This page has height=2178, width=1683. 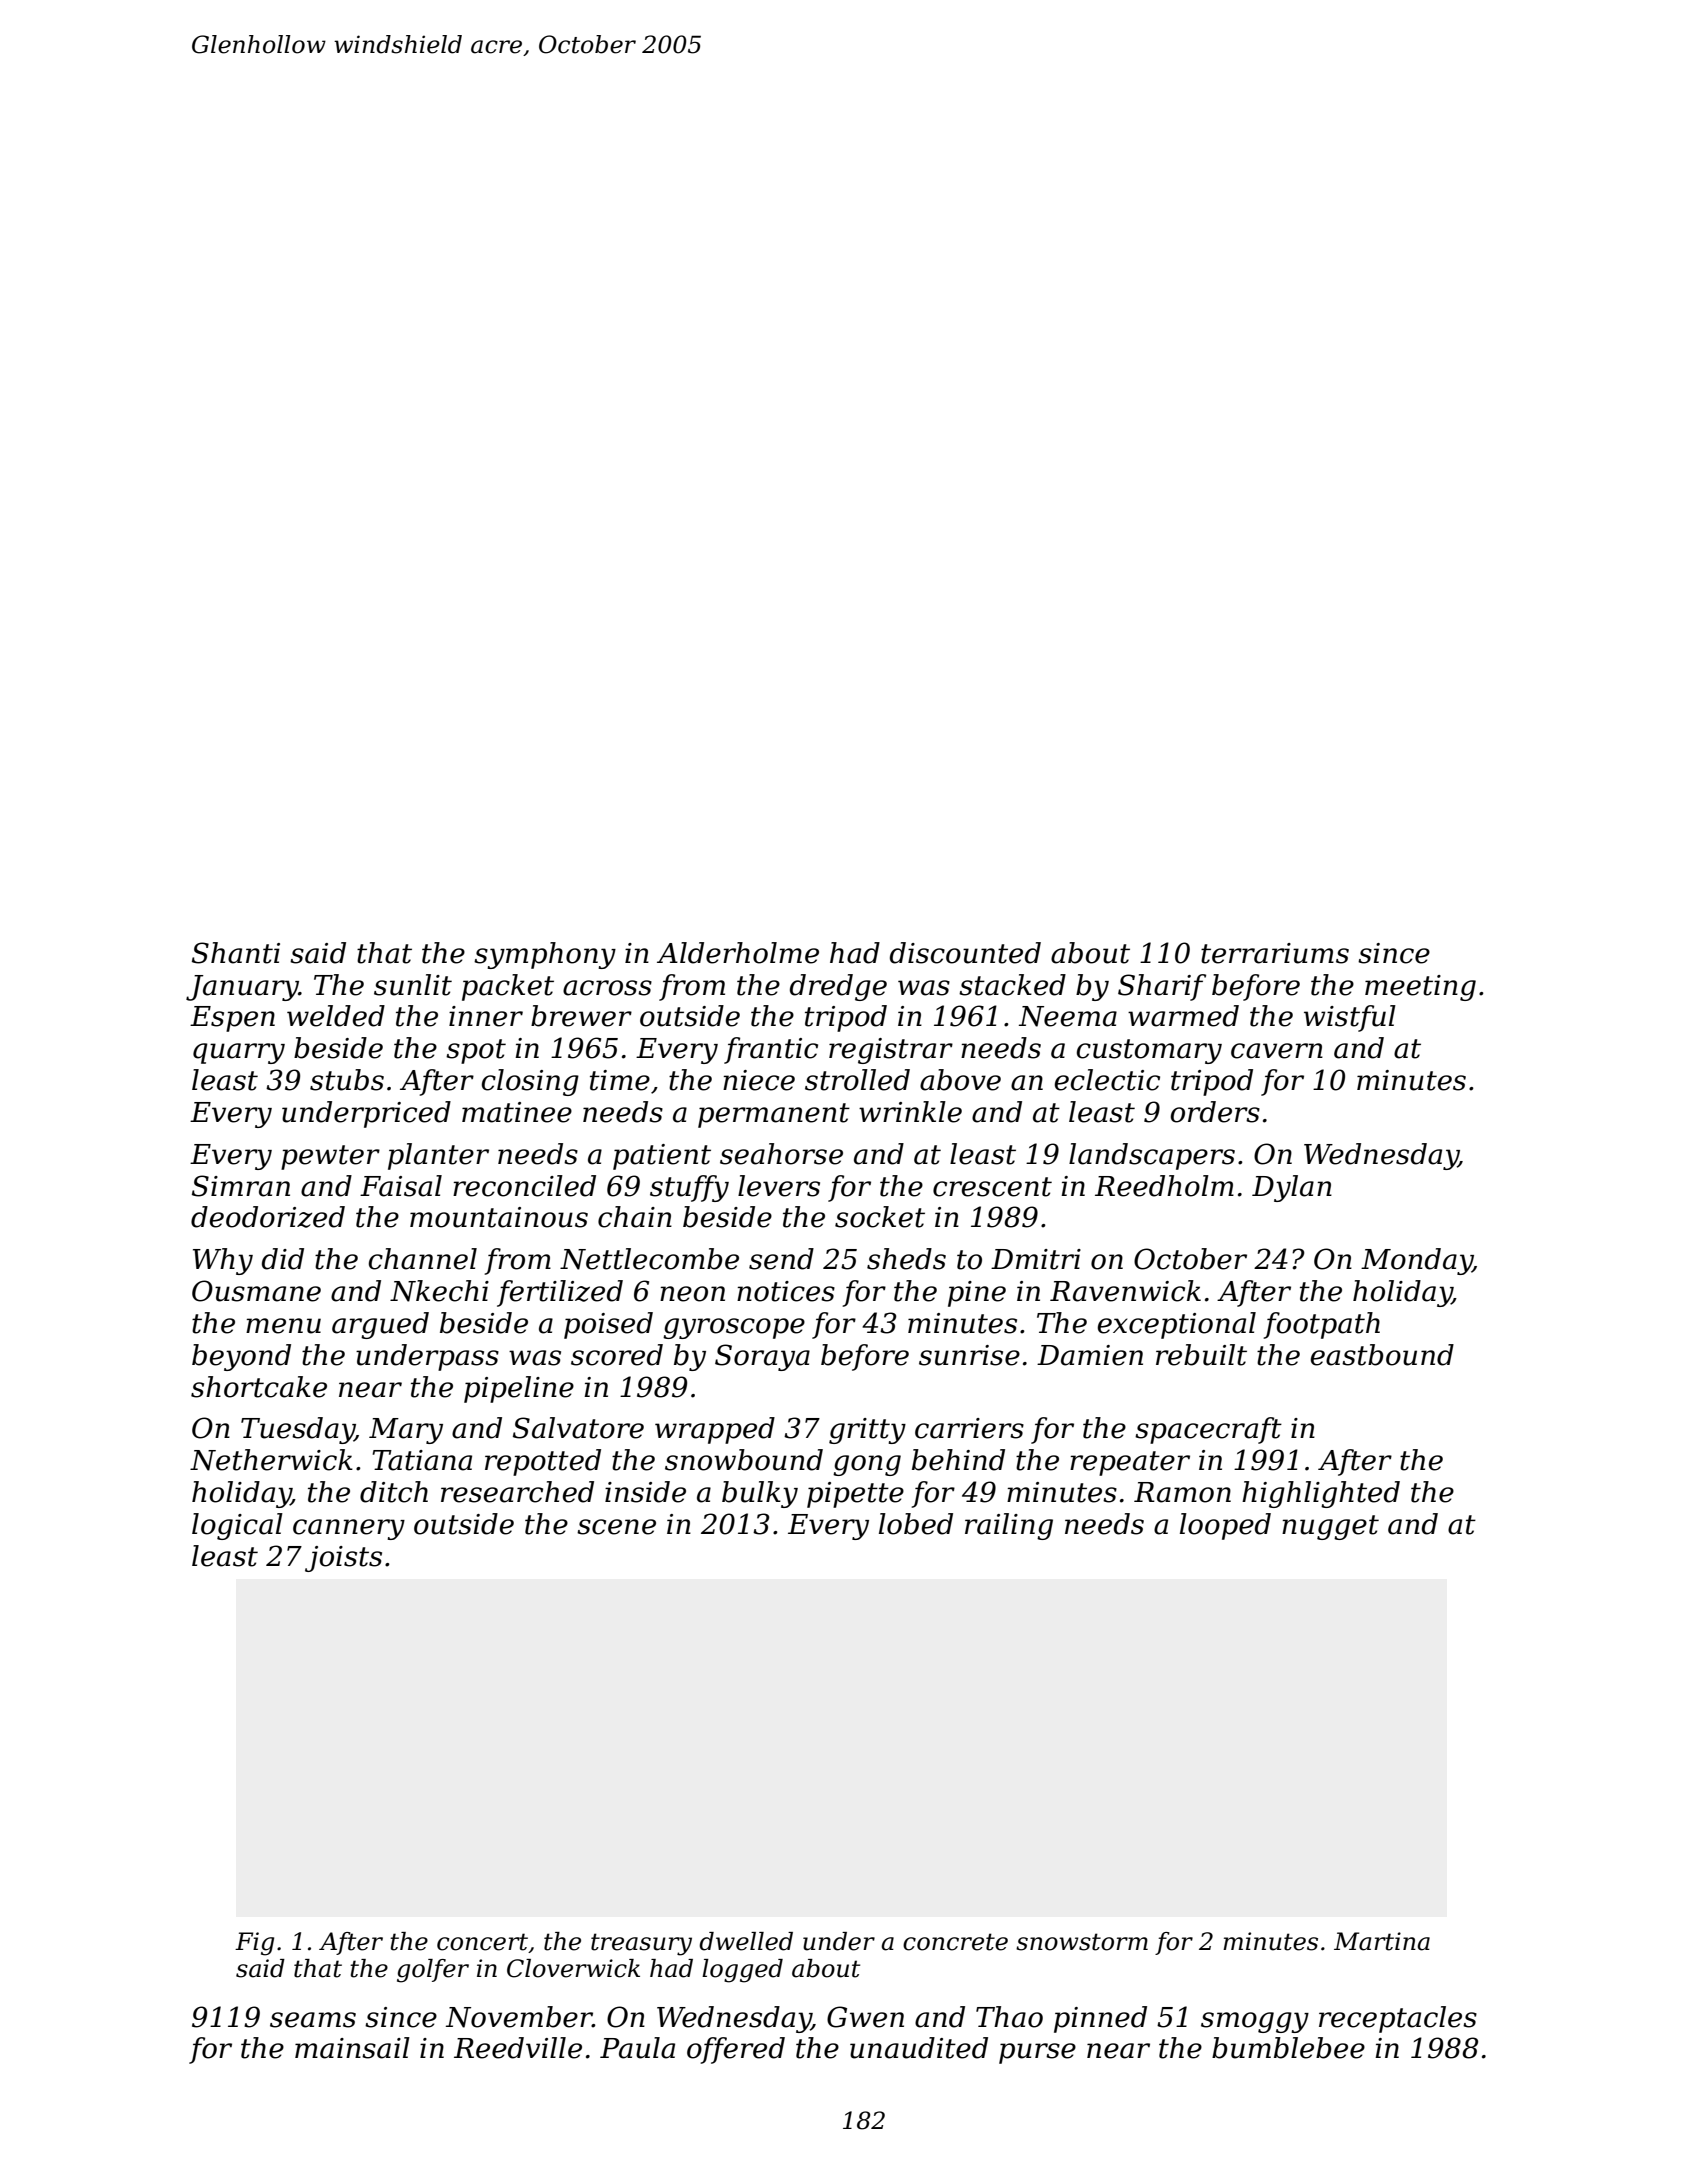 I want to click on Nkechi, so click(x=439, y=1291).
